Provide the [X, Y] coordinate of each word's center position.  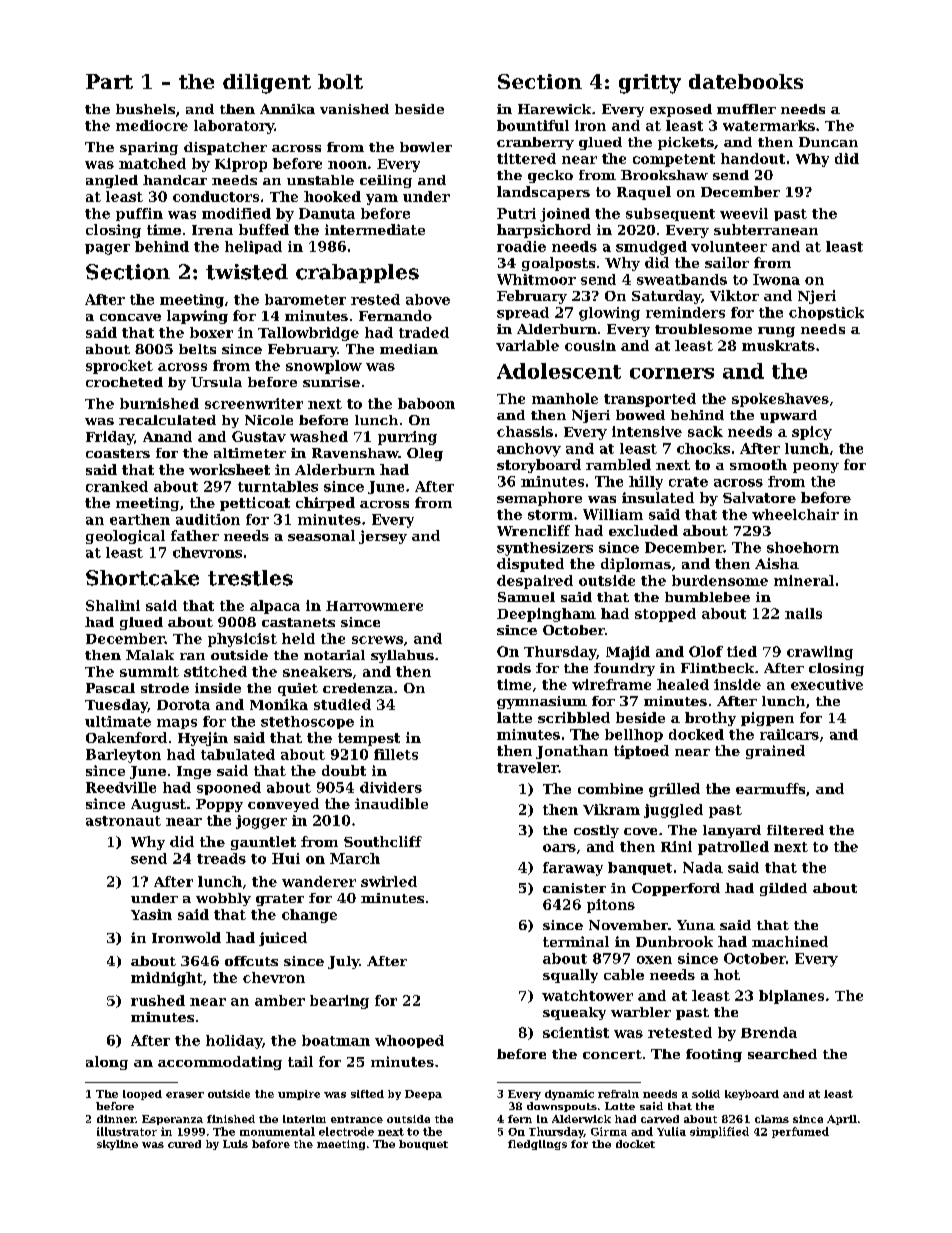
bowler [426, 147]
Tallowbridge [308, 334]
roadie [521, 246]
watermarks [769, 125]
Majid [628, 653]
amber [280, 1000]
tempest [369, 739]
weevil [744, 213]
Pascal [110, 688]
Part [109, 81]
